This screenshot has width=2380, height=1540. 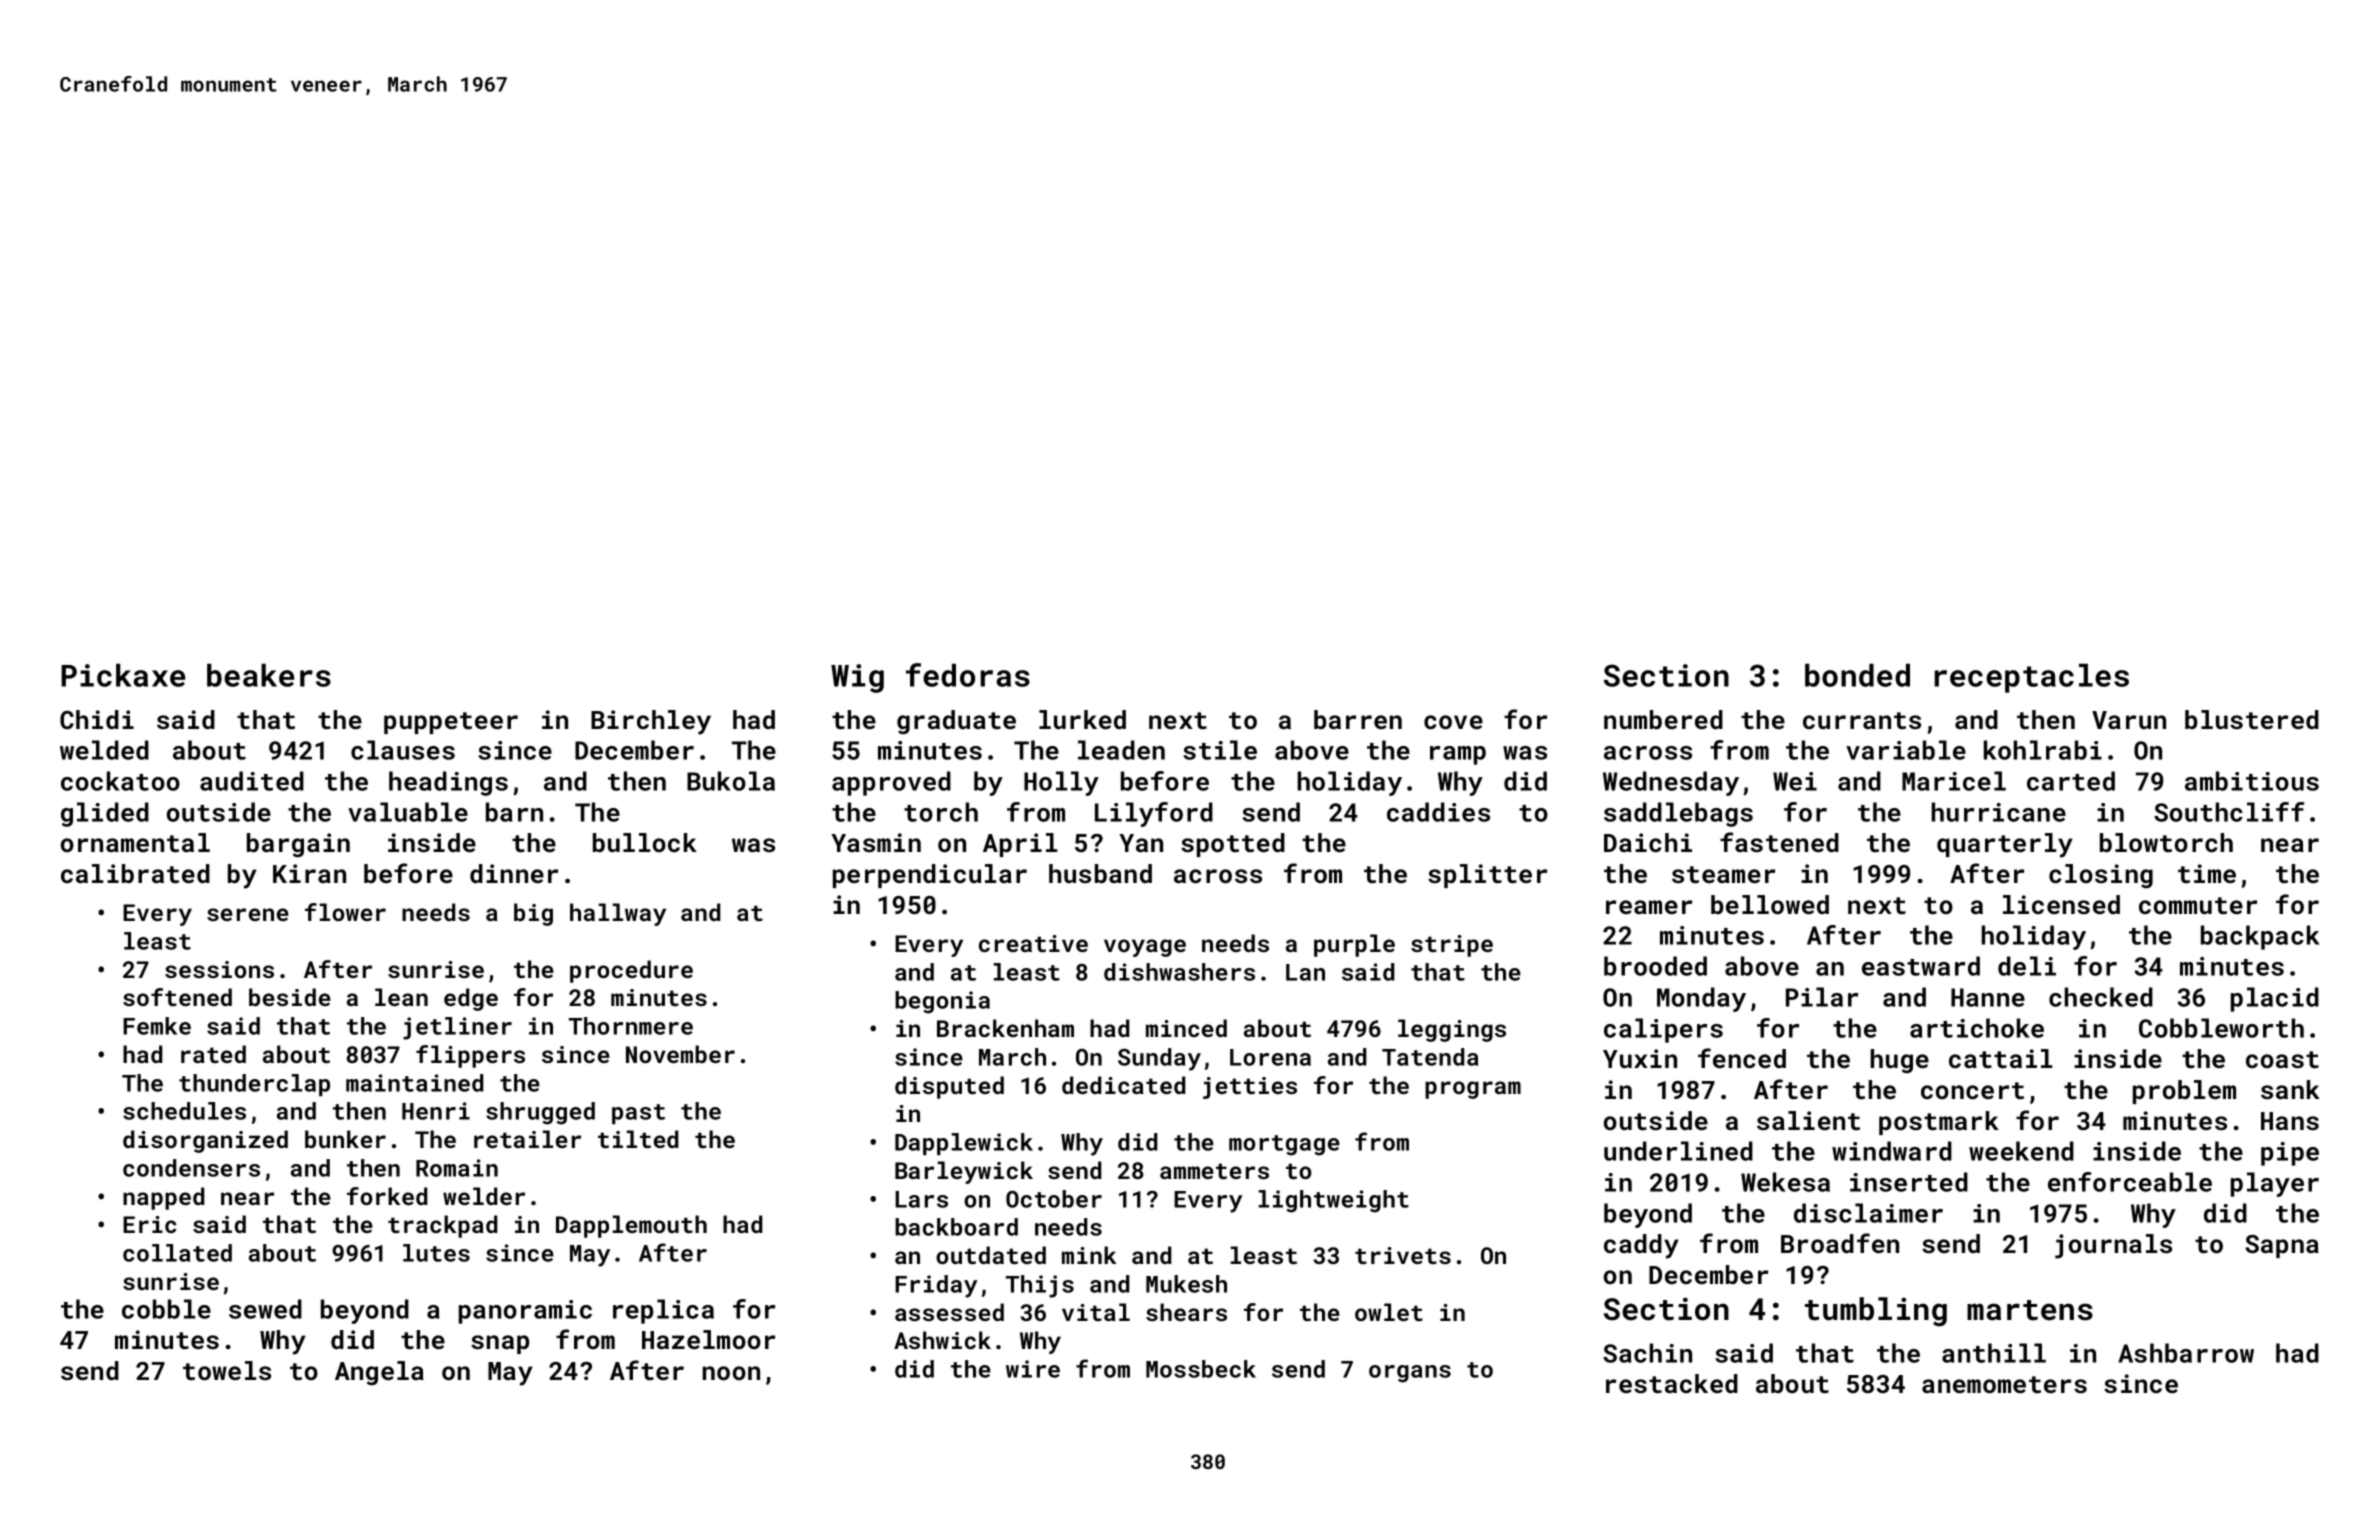 I want to click on Wig, so click(x=857, y=678).
